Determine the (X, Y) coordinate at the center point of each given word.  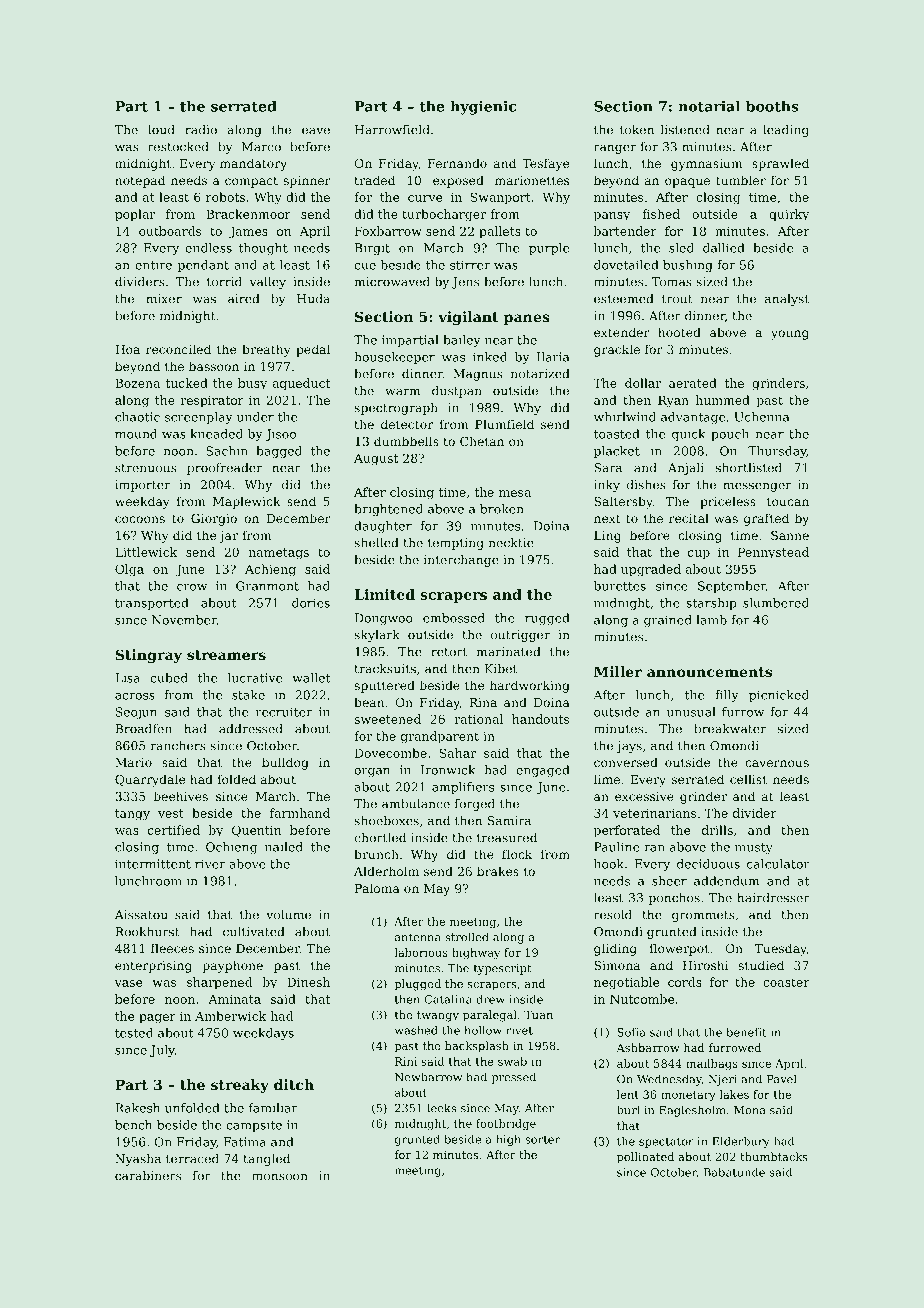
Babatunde (734, 1172)
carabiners (148, 1176)
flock (517, 854)
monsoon (280, 1177)
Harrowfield (392, 130)
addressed (251, 729)
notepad (140, 181)
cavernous (777, 763)
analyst (787, 300)
